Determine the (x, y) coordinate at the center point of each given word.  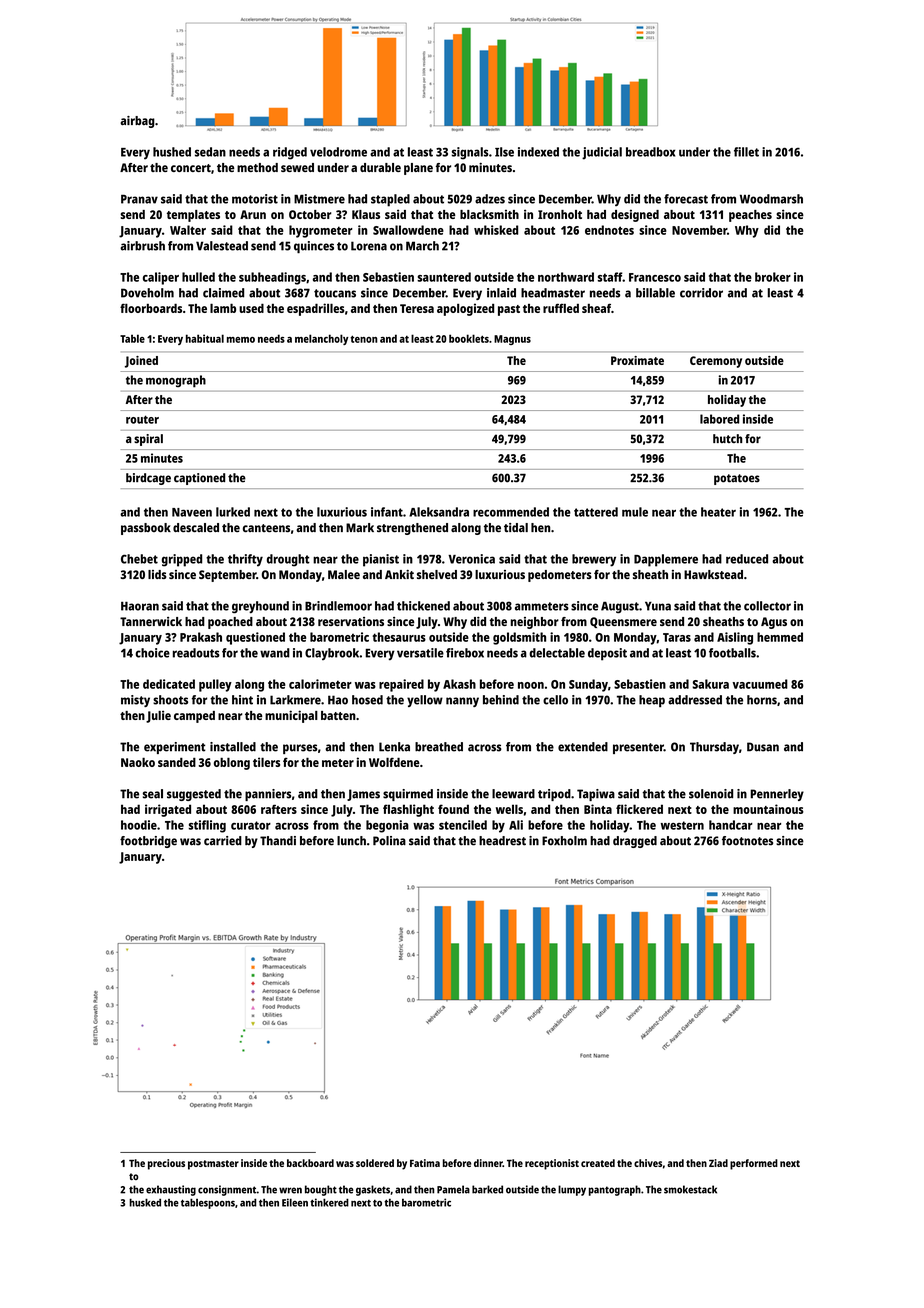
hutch (727, 438)
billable (655, 293)
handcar (731, 825)
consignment (227, 1190)
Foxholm (564, 841)
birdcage (148, 479)
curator (251, 825)
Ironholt (560, 214)
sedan (210, 152)
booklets (469, 338)
